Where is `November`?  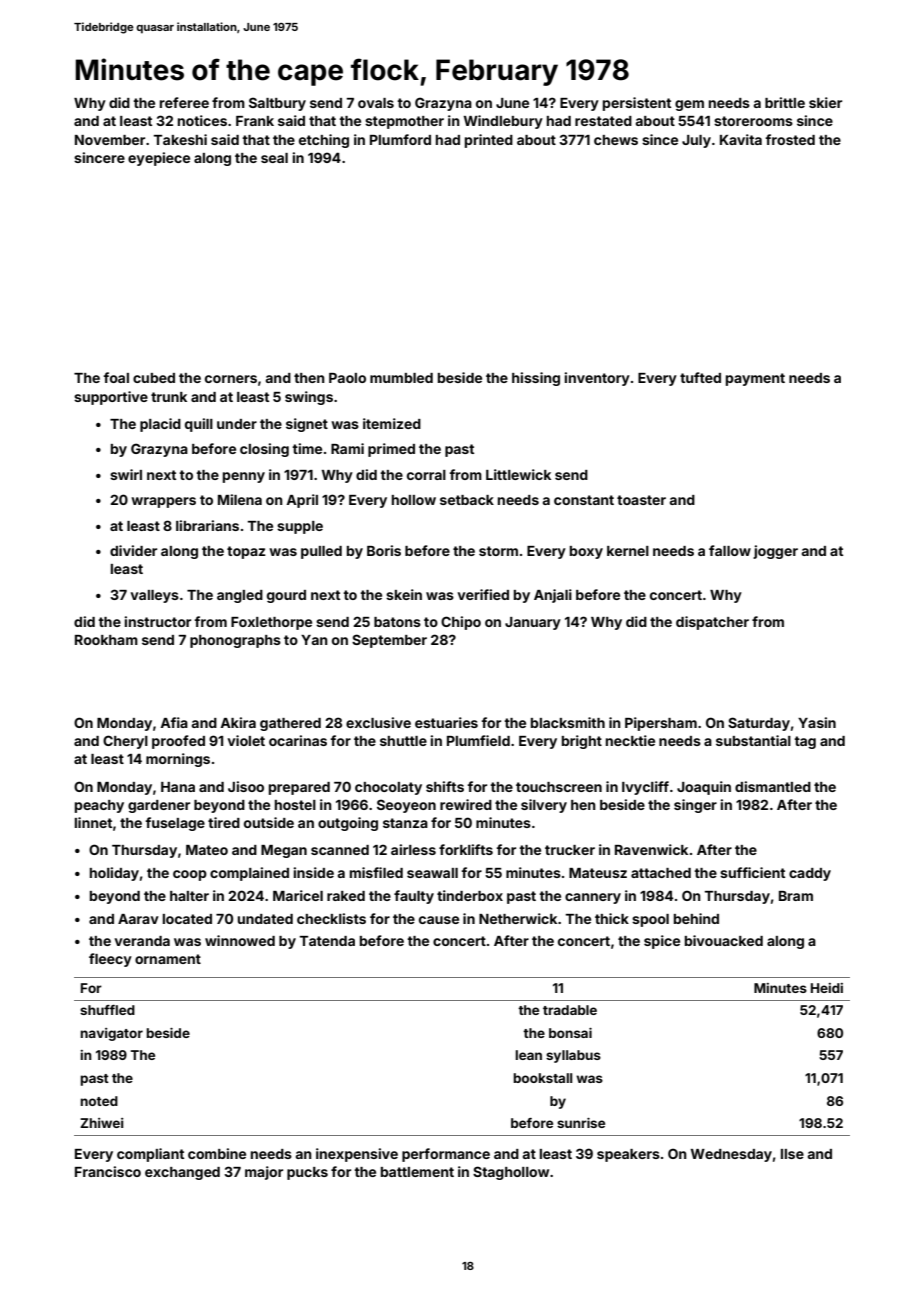 November is located at coordinates (110, 140).
